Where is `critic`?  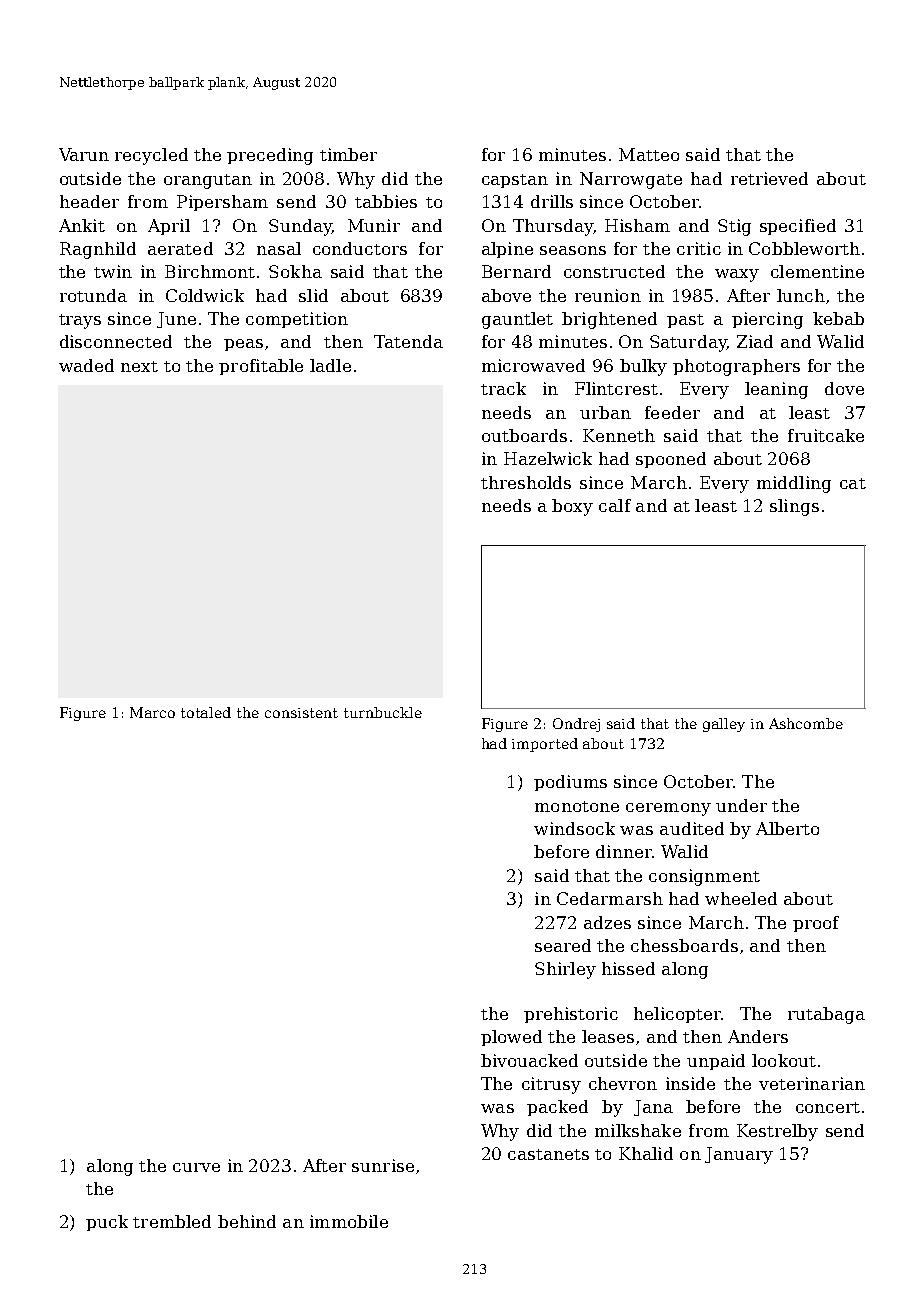 critic is located at coordinates (699, 248).
